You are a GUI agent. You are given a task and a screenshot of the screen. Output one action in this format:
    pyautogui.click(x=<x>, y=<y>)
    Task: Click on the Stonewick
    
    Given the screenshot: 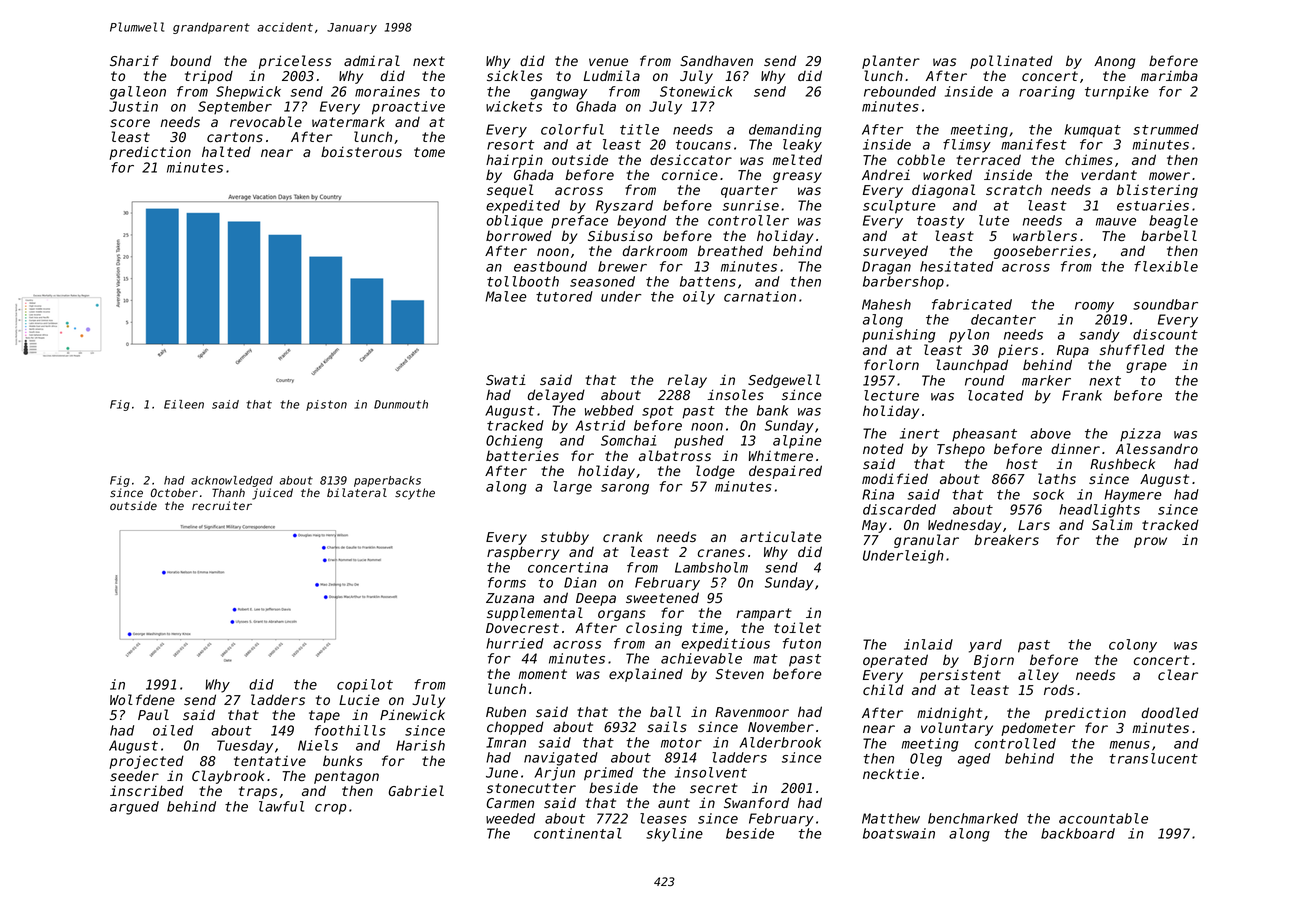 What is the action you would take?
    pyautogui.click(x=696, y=91)
